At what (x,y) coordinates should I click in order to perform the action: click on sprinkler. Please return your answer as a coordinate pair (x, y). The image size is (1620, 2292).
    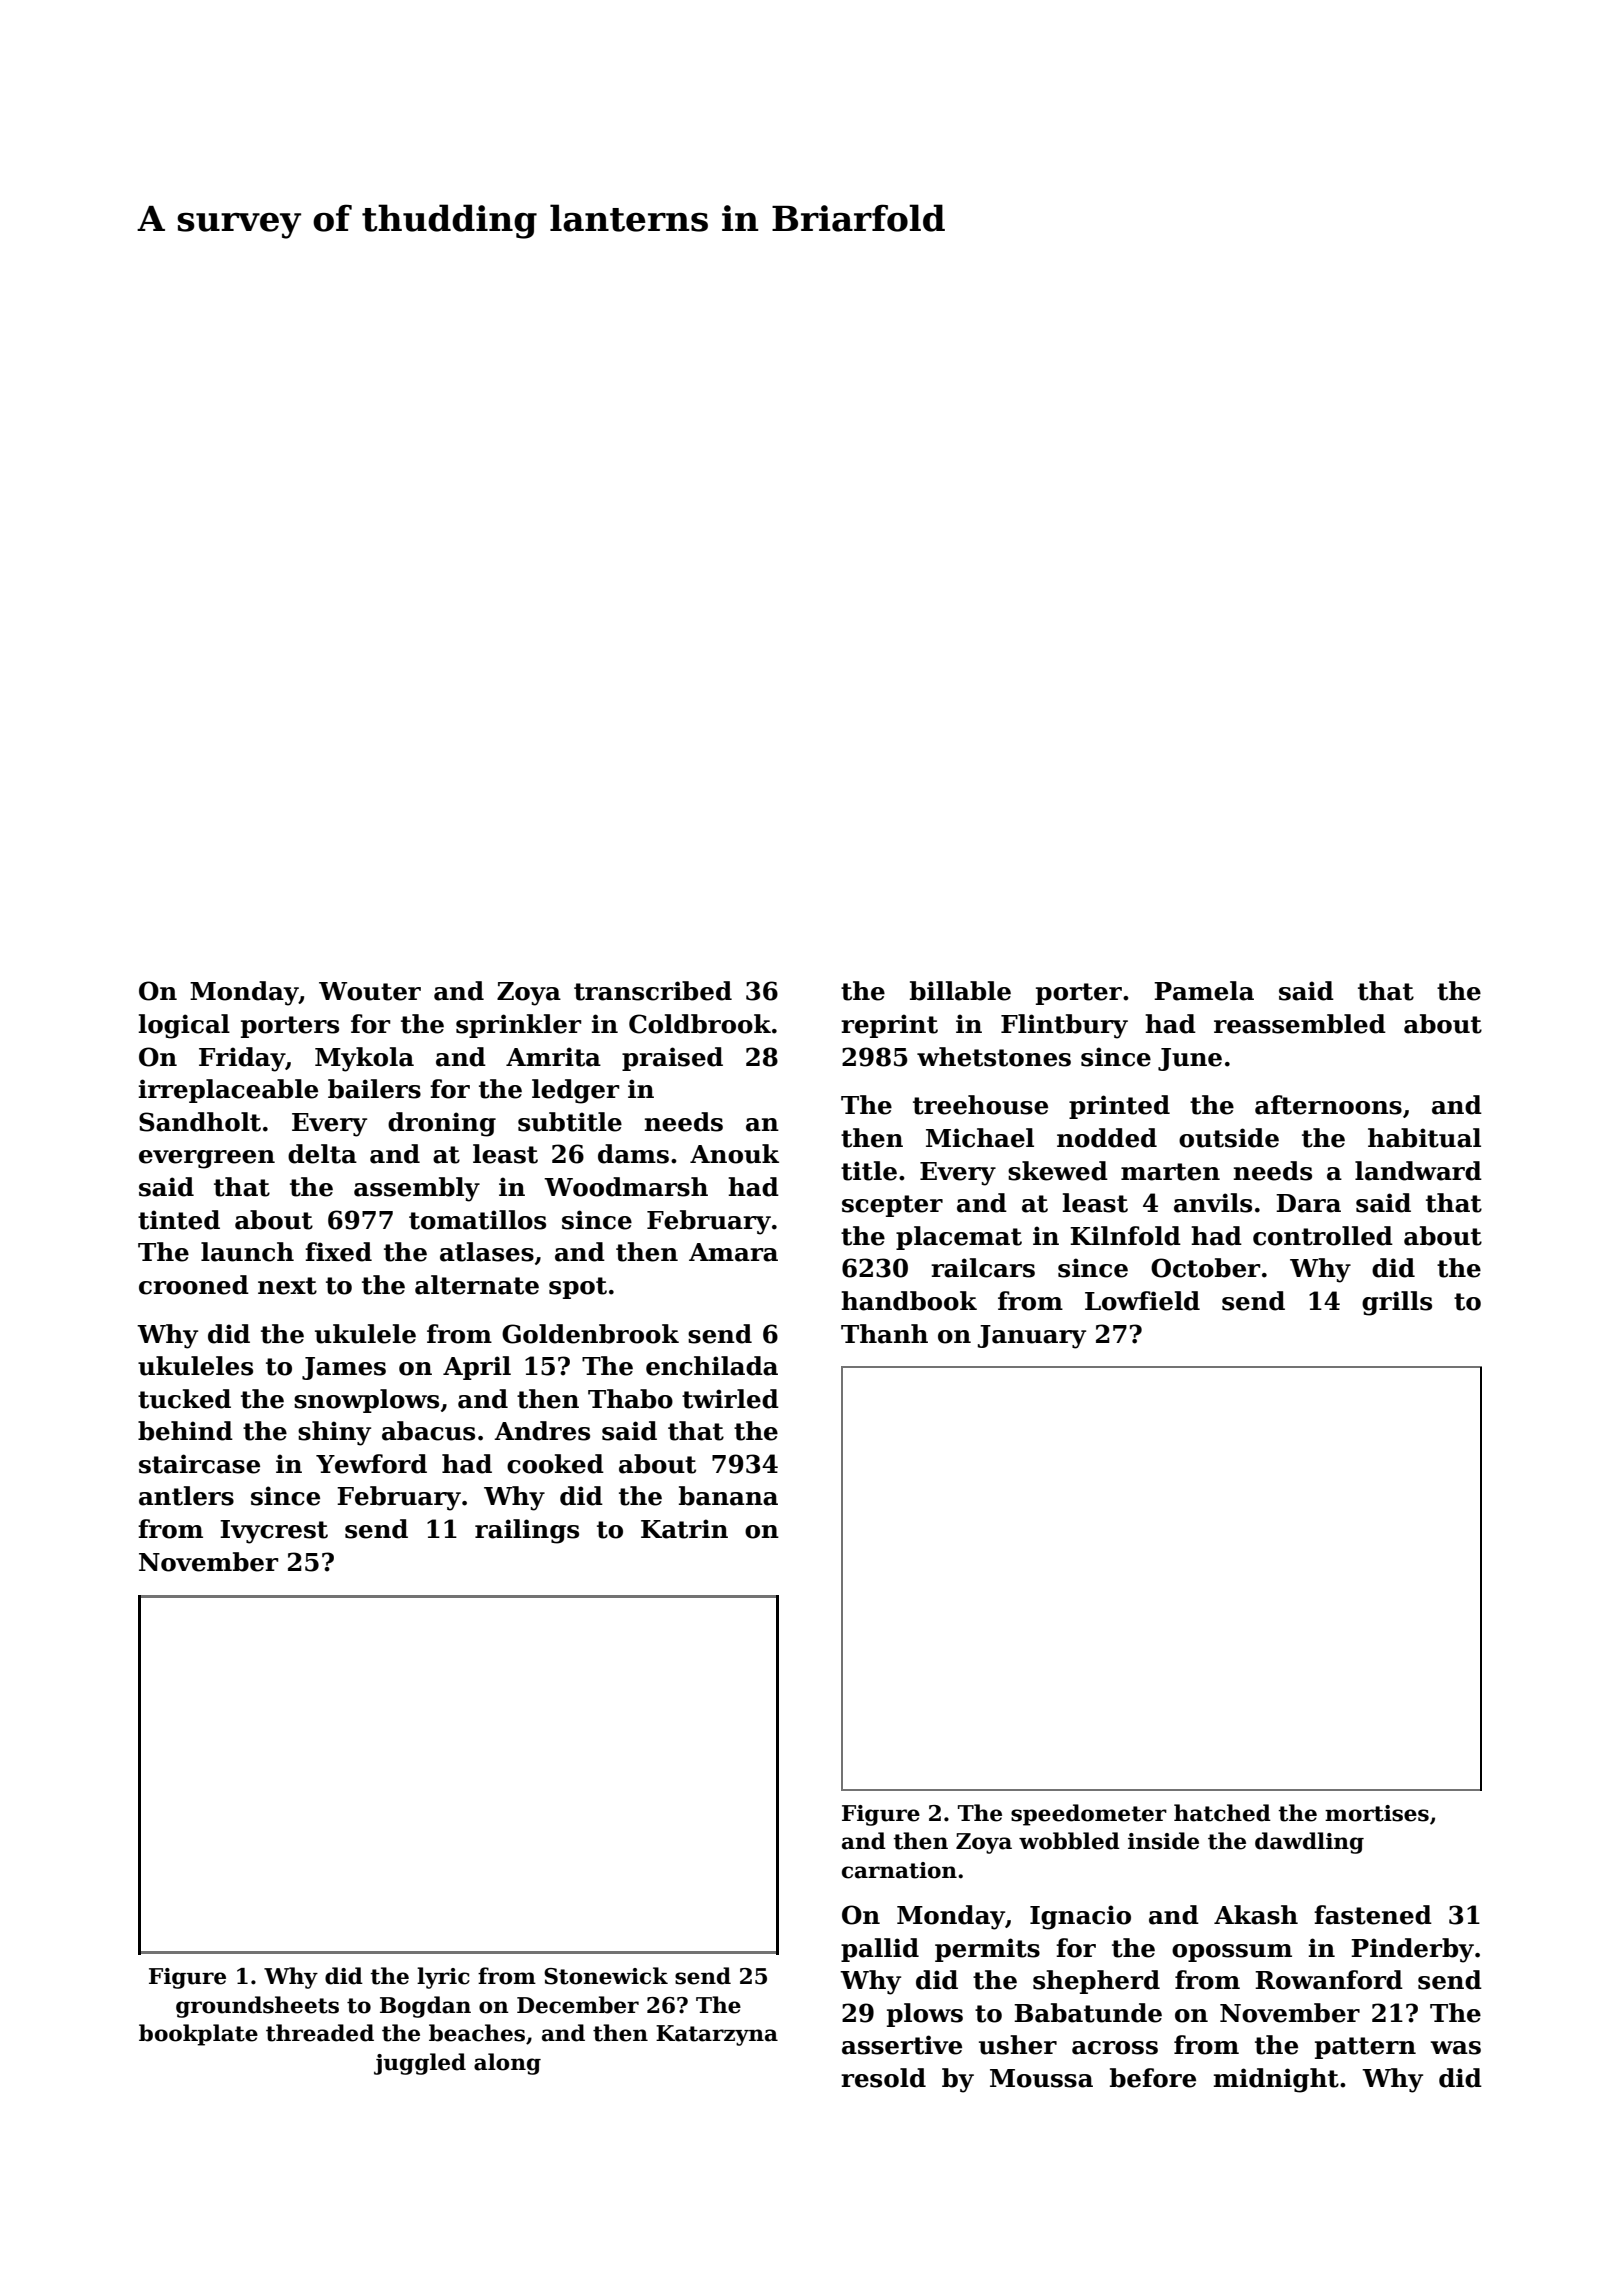
    Looking at the image, I should click on (519, 1026).
